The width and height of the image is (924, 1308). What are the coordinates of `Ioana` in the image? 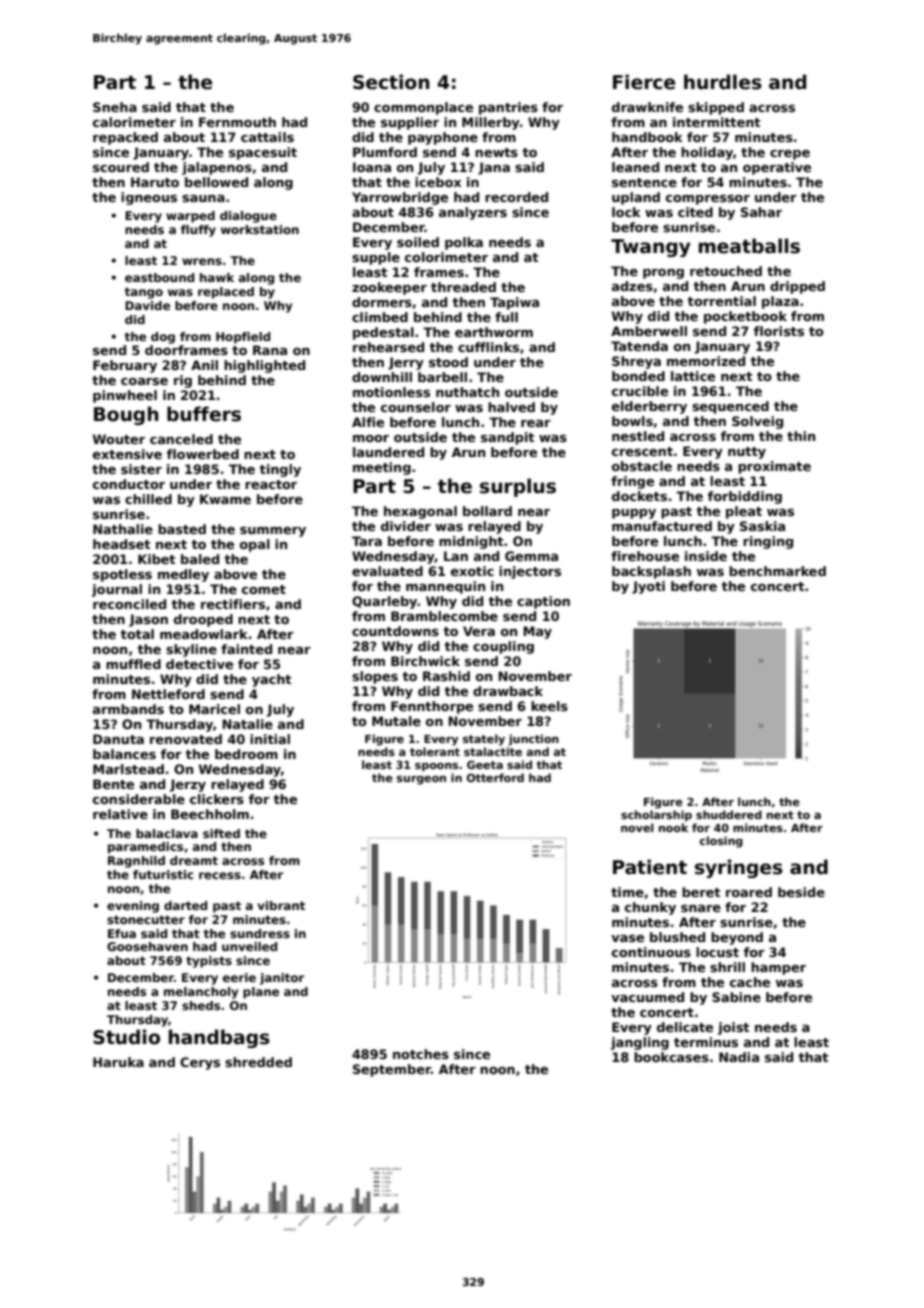 It's located at (372, 167).
